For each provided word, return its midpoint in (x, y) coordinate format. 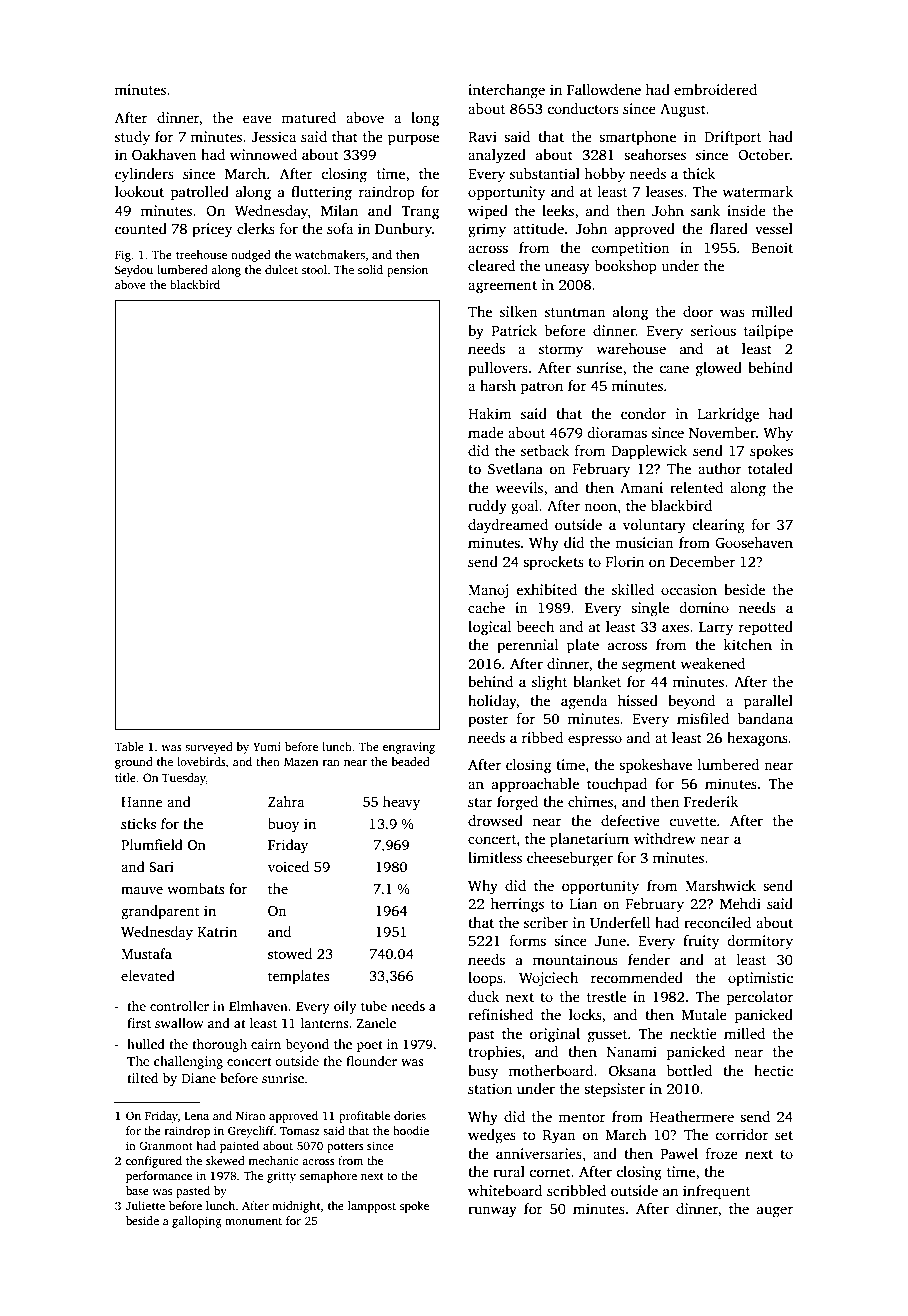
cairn (266, 1044)
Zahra (286, 801)
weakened (712, 663)
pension (407, 271)
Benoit (772, 247)
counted (141, 228)
